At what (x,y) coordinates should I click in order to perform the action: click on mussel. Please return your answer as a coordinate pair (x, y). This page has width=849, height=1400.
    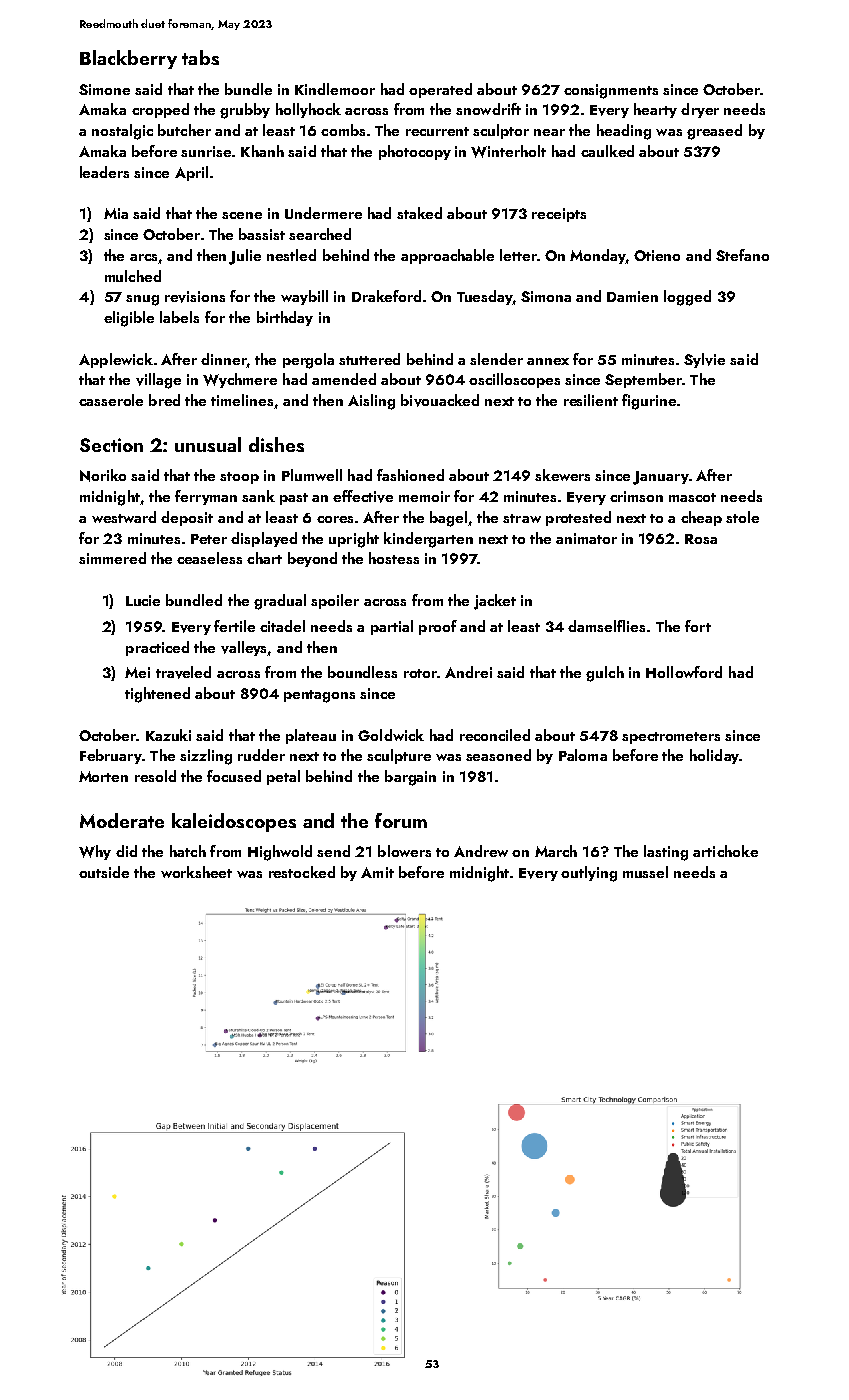
    Looking at the image, I should click on (645, 872).
